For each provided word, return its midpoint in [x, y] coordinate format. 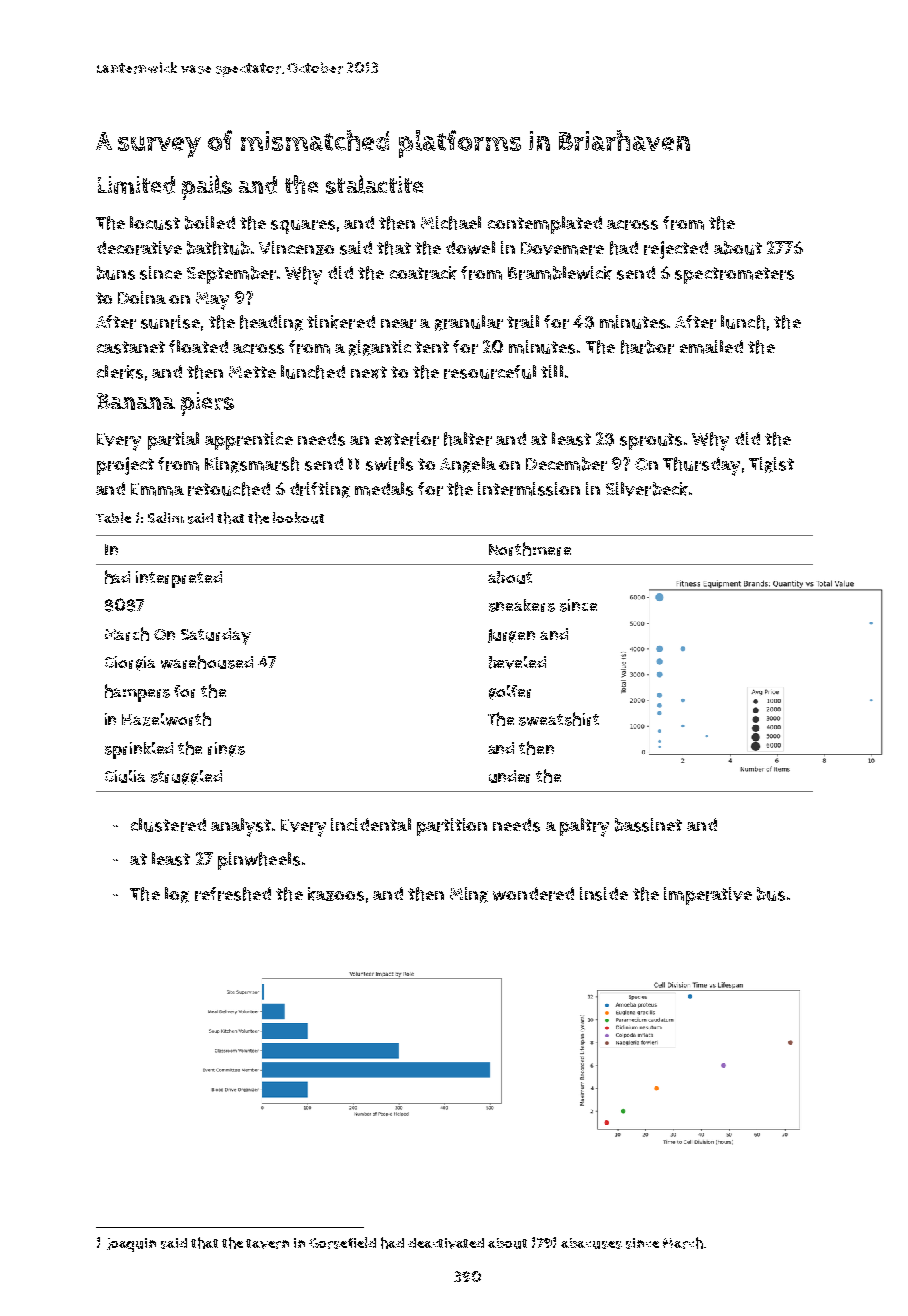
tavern [267, 1244]
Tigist [771, 465]
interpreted [179, 579]
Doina [142, 297]
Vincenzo [296, 248]
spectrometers [734, 275]
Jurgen [511, 636]
